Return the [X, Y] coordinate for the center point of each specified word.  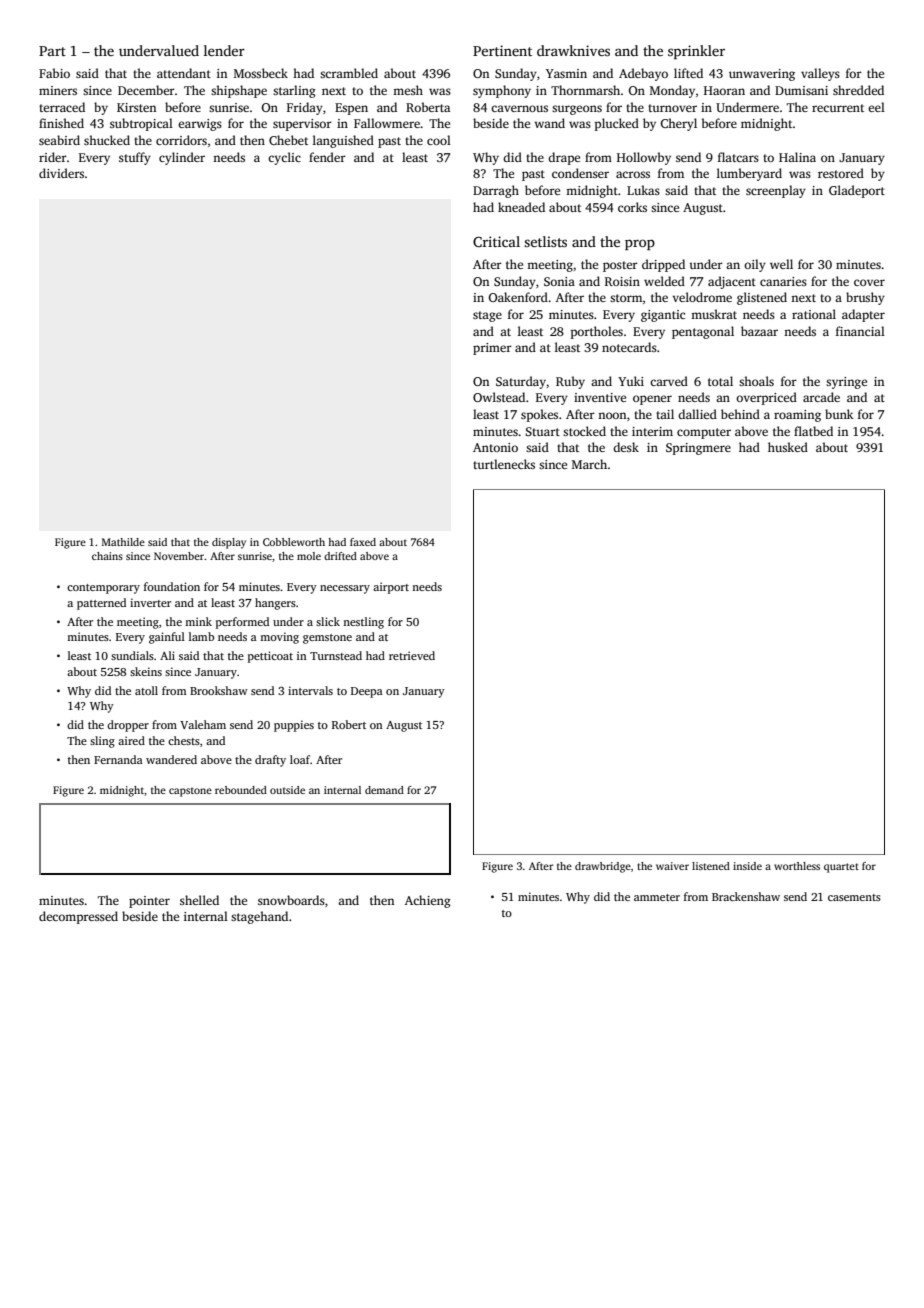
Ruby [570, 382]
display [229, 543]
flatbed [813, 431]
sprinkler [696, 52]
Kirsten [136, 107]
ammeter [657, 897]
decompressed [78, 917]
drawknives [573, 50]
